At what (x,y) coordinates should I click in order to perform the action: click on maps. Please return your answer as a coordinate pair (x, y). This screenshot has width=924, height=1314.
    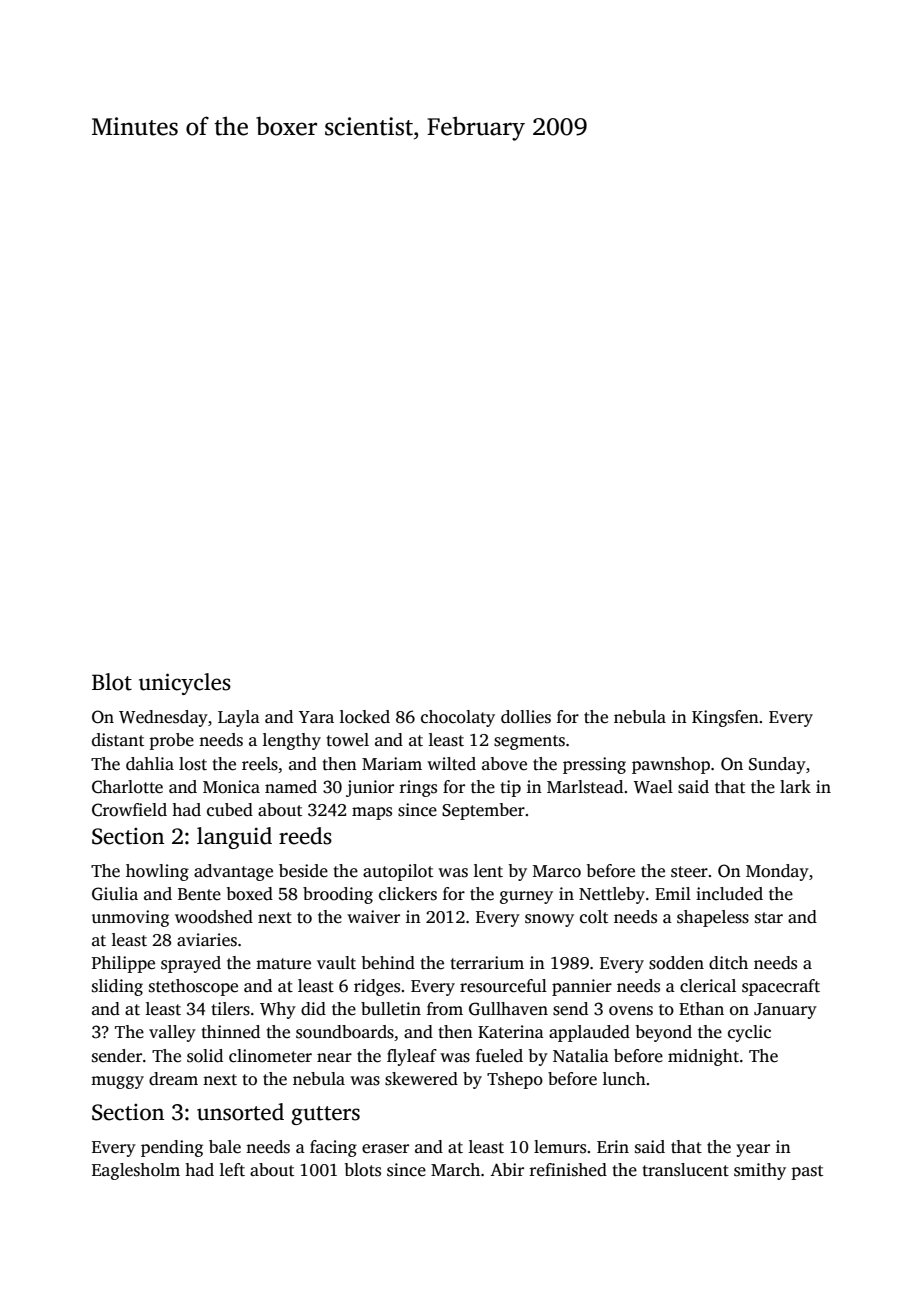
    Looking at the image, I should click on (372, 813).
